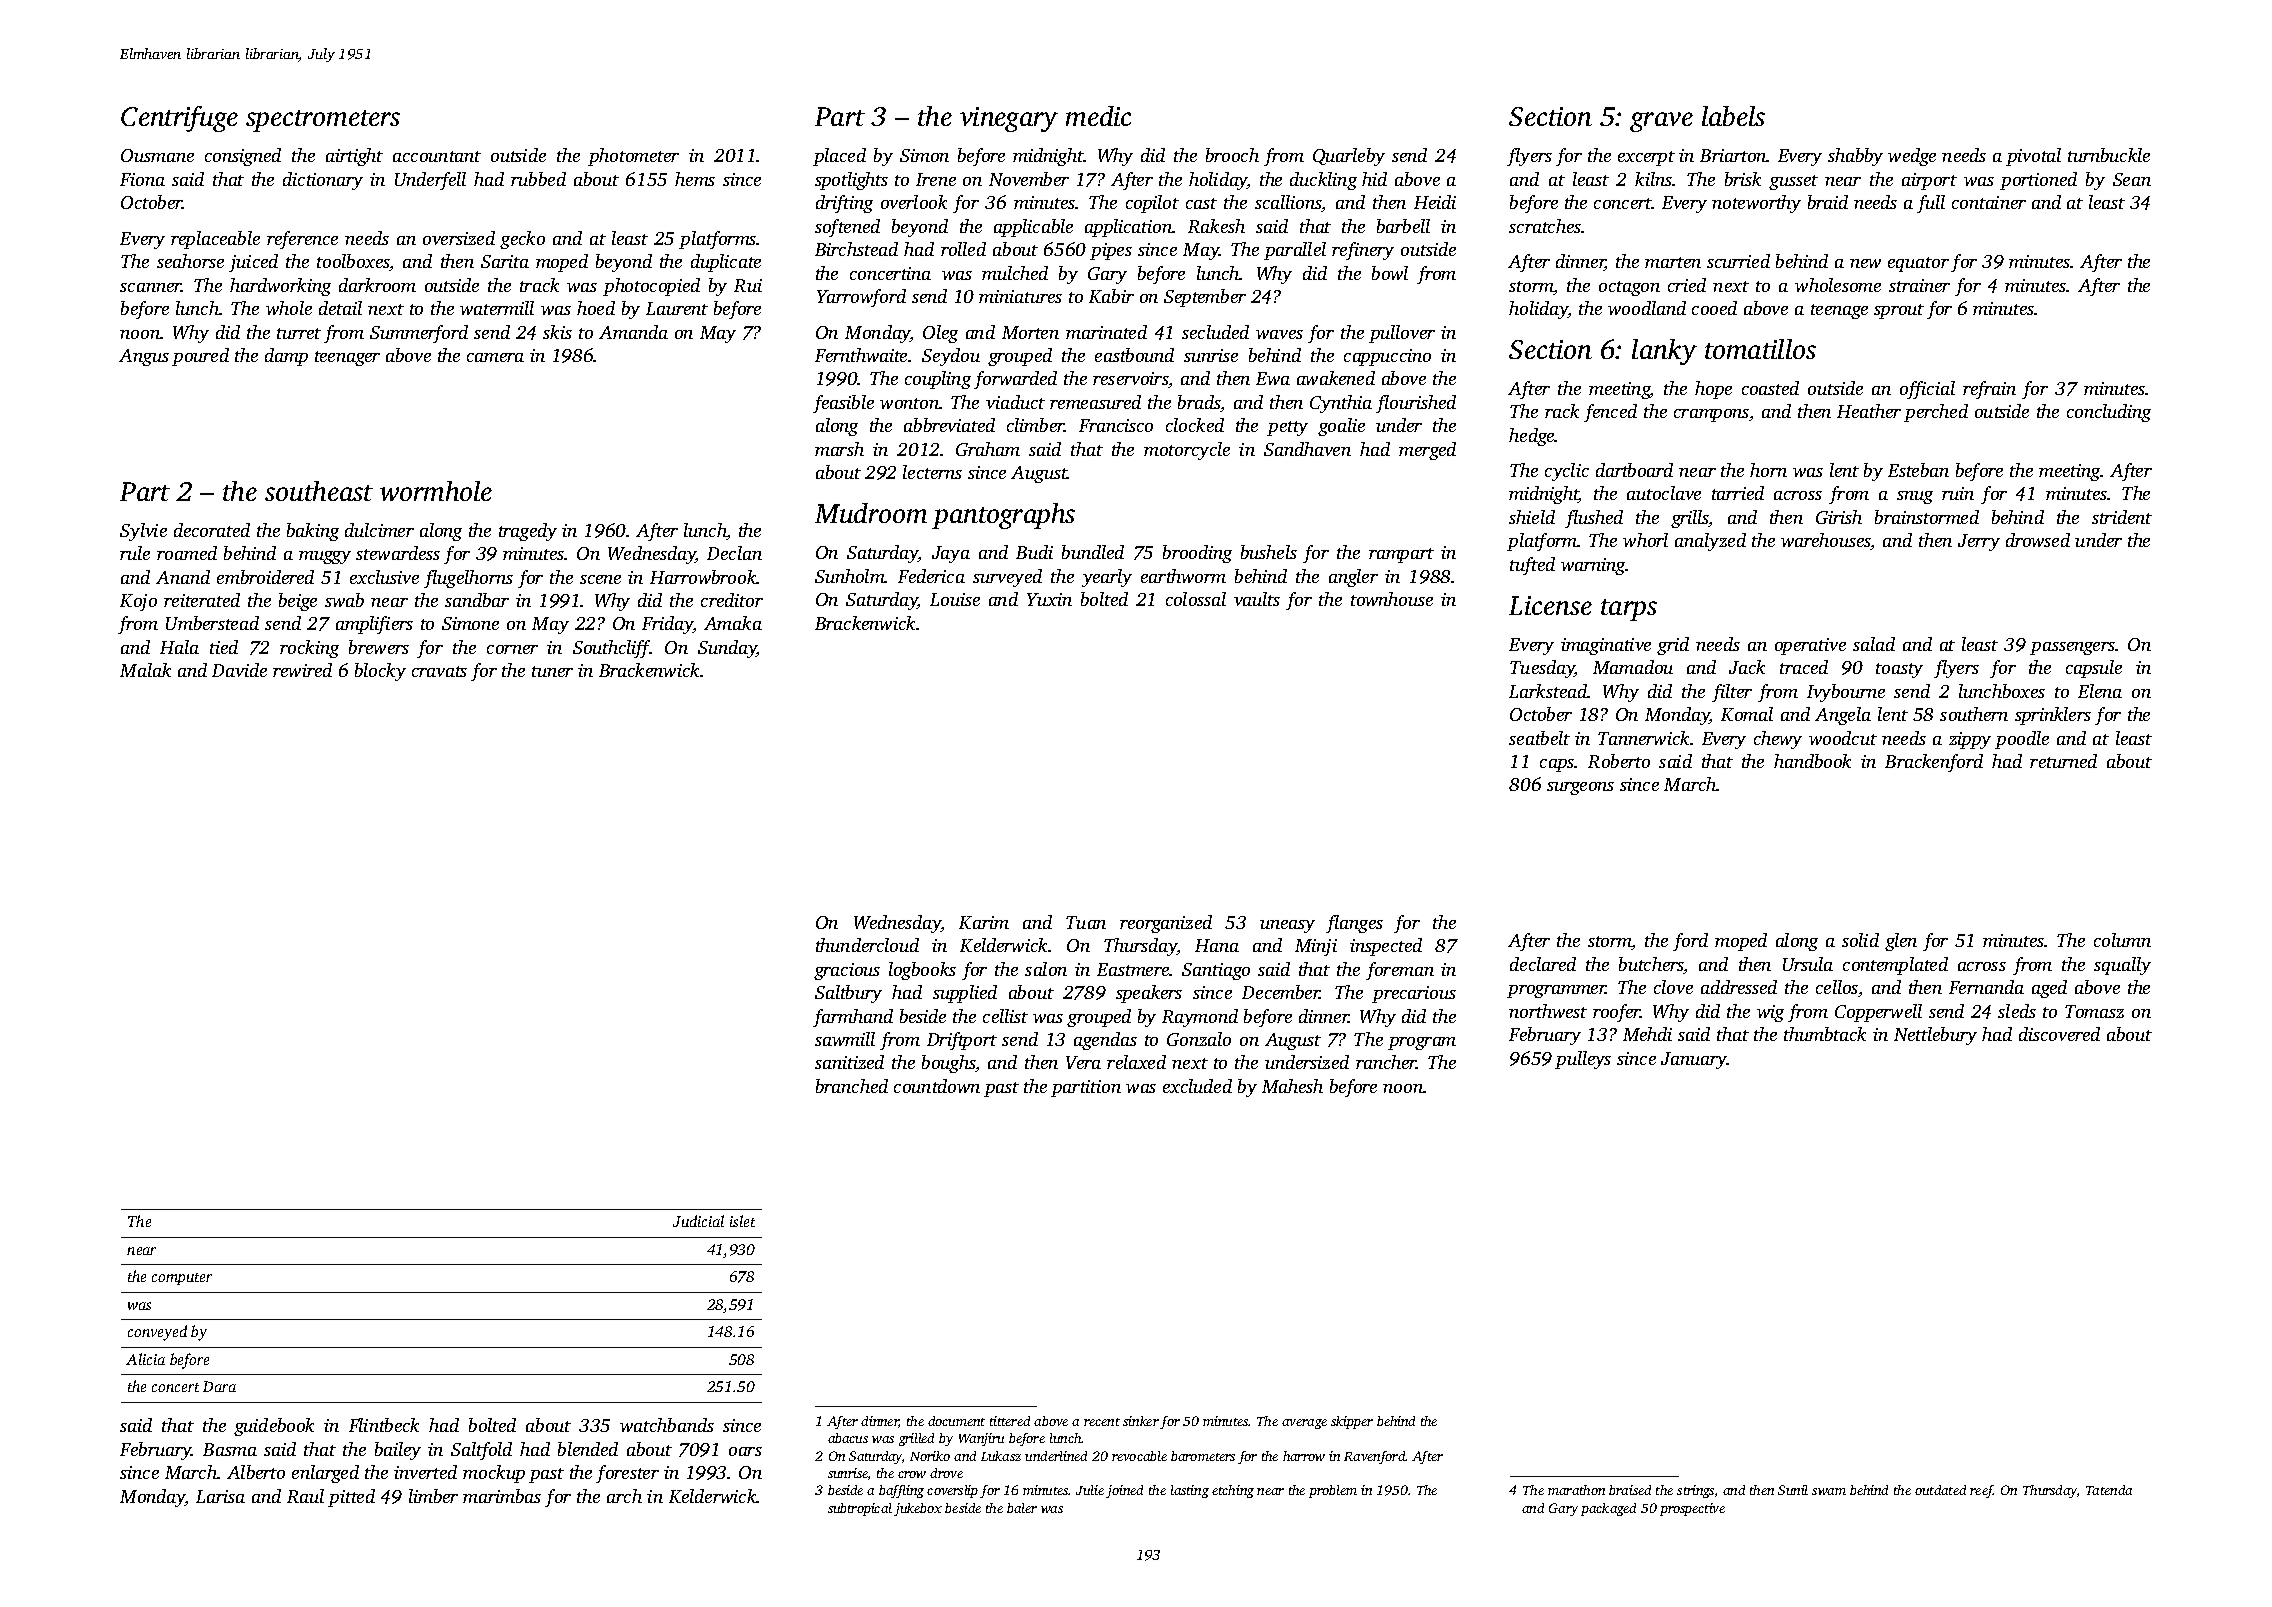  I want to click on Declan, so click(734, 553).
